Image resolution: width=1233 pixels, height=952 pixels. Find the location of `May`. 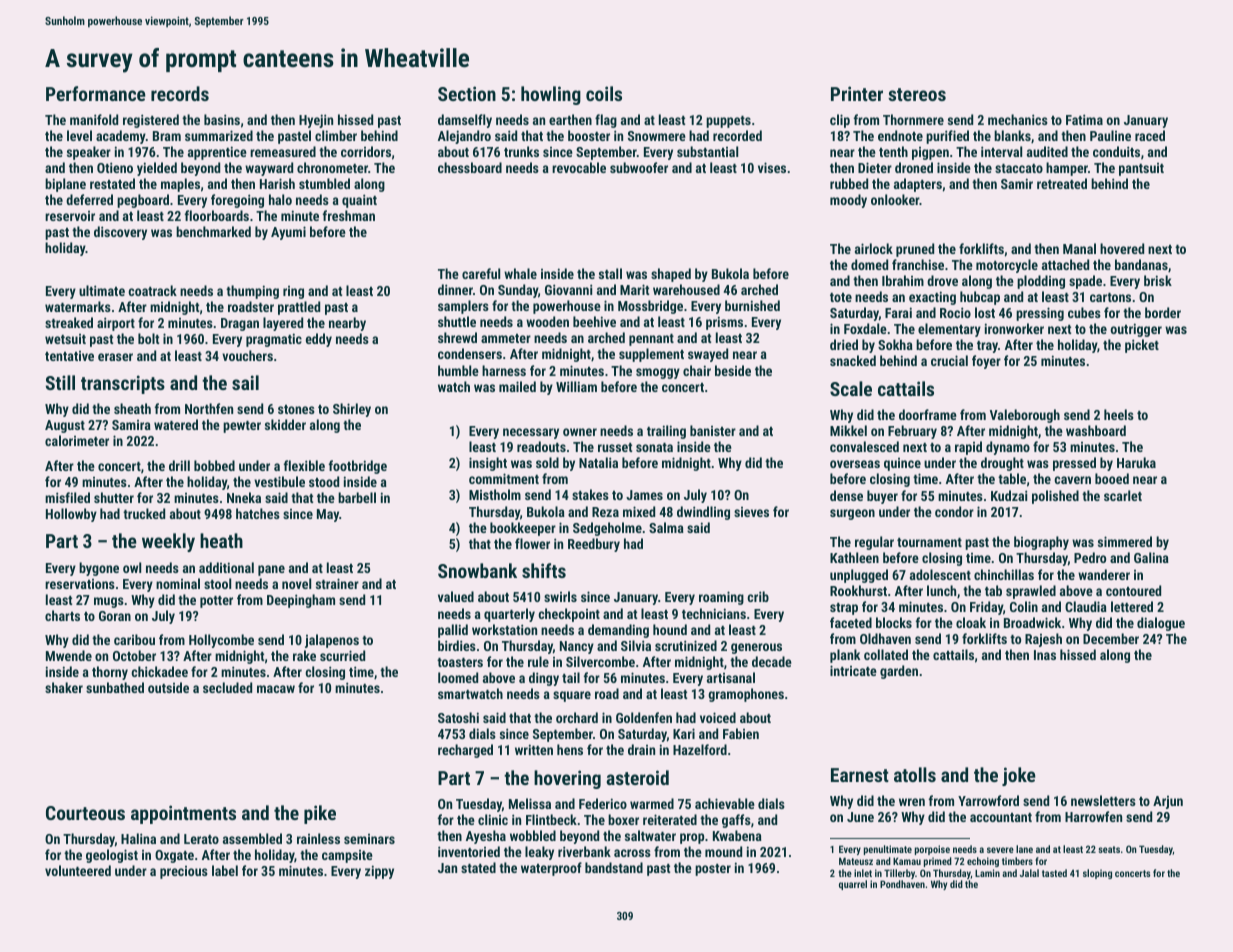

May is located at coordinates (328, 515).
